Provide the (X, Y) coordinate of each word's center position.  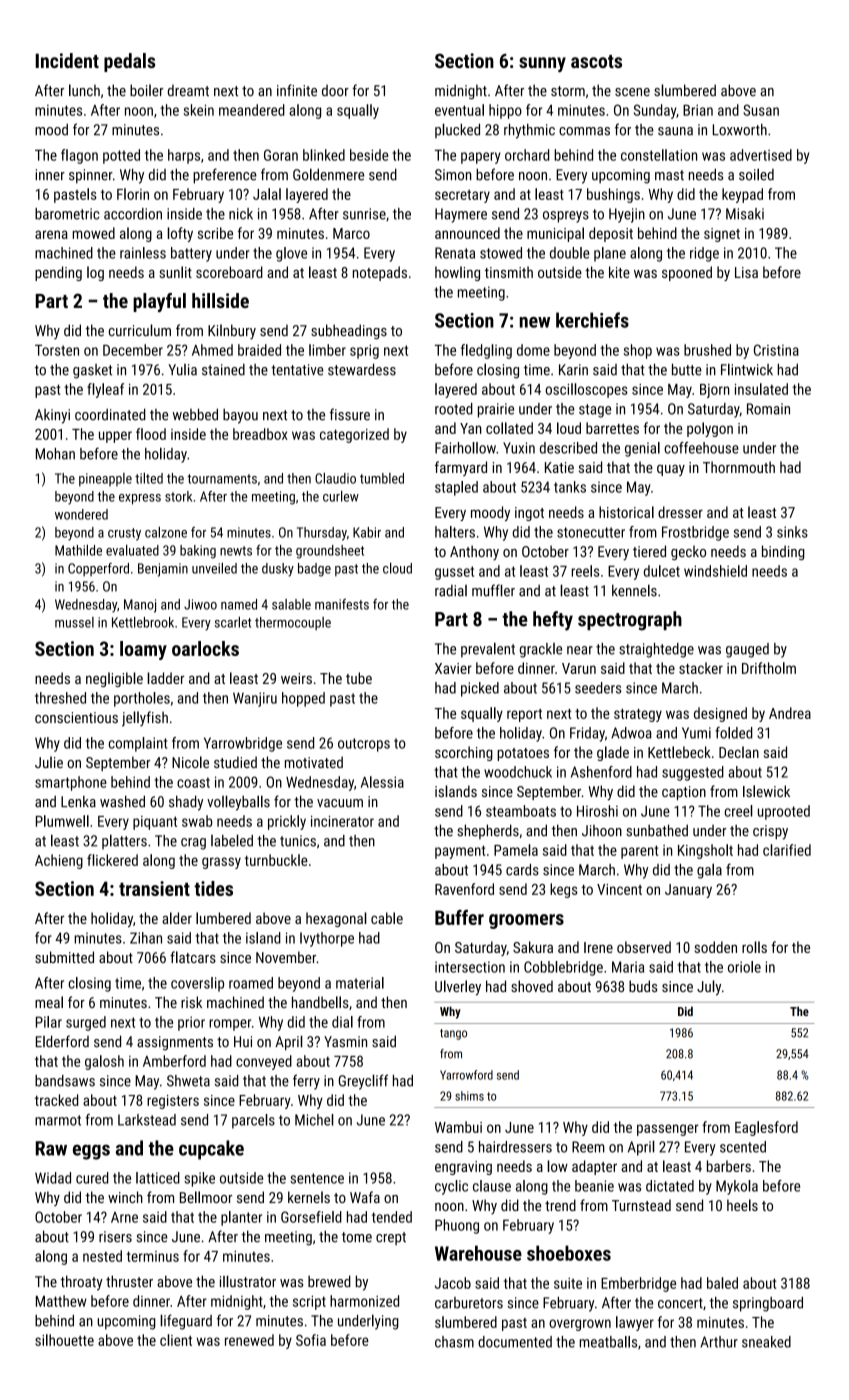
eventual (459, 110)
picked (480, 689)
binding (783, 552)
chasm (454, 1342)
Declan (739, 752)
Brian (698, 110)
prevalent (488, 650)
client (176, 1340)
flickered (112, 860)
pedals (129, 62)
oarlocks (205, 648)
